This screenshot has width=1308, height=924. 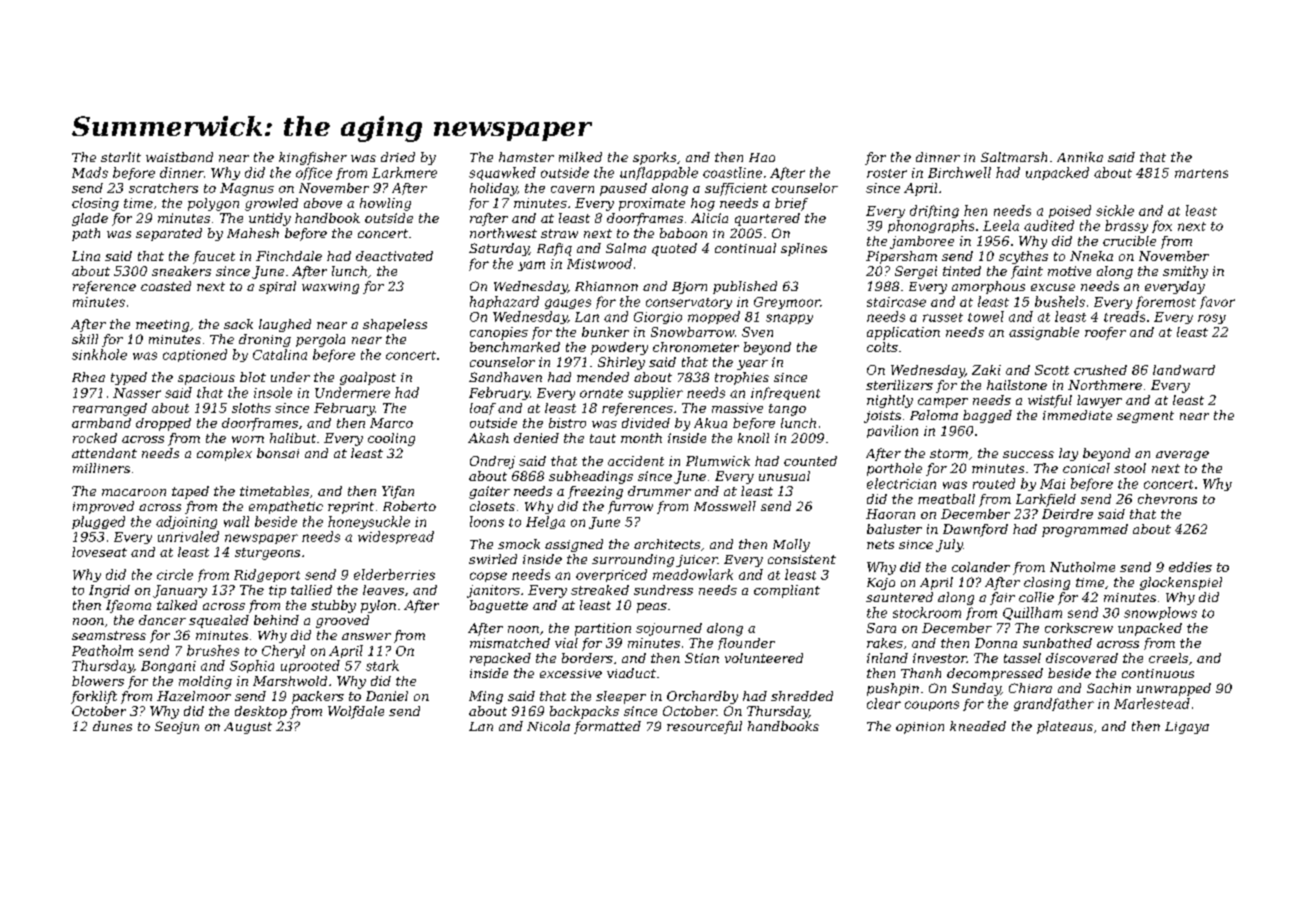 I want to click on martens, so click(x=1201, y=173).
